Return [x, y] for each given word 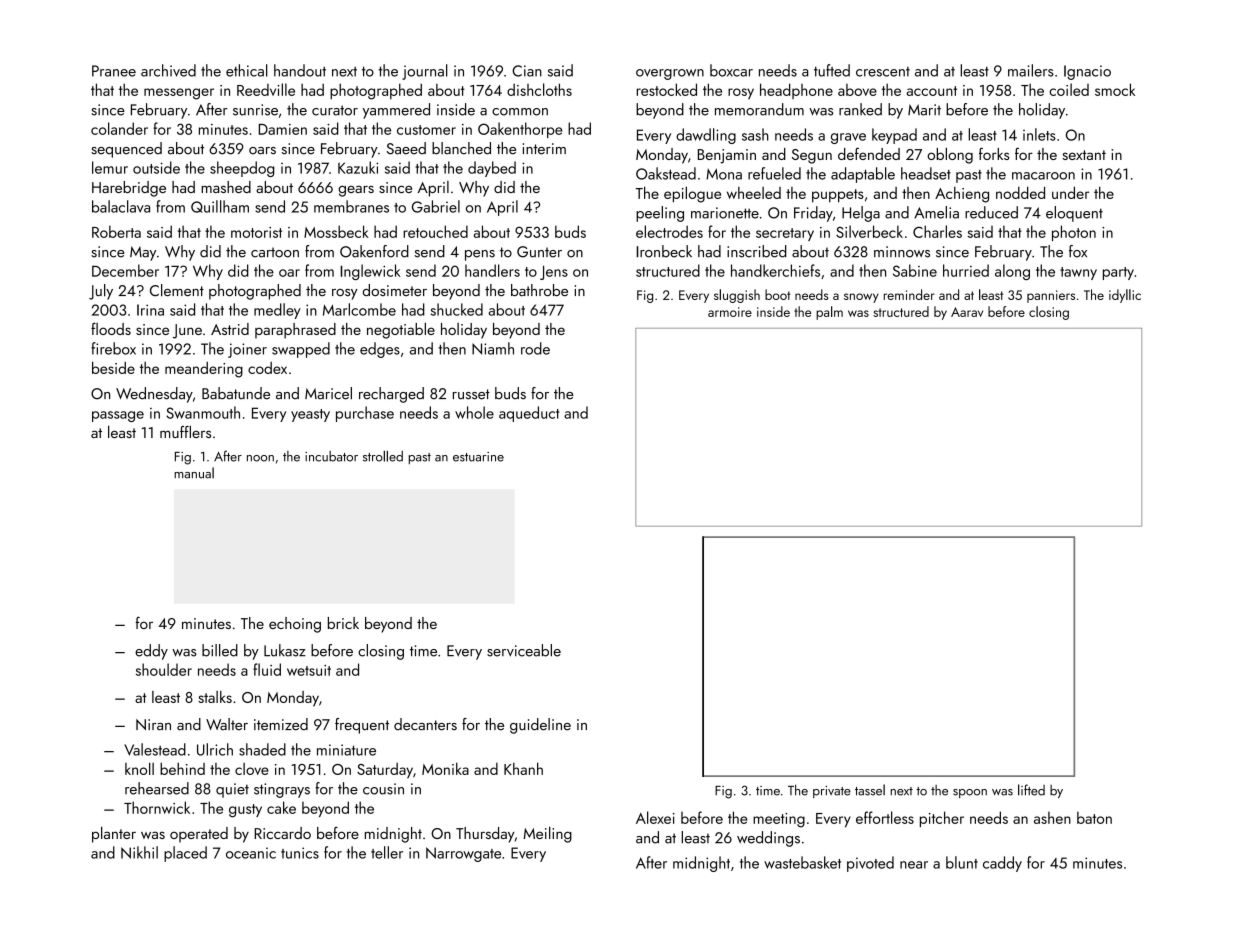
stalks [215, 697]
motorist [256, 232]
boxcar [731, 70]
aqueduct [529, 414]
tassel [870, 790]
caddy [1002, 864]
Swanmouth [203, 412]
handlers [492, 270]
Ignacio [1087, 72]
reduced [991, 212]
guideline [540, 726]
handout [300, 70]
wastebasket [802, 862]
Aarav [967, 312]
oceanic [251, 853]
